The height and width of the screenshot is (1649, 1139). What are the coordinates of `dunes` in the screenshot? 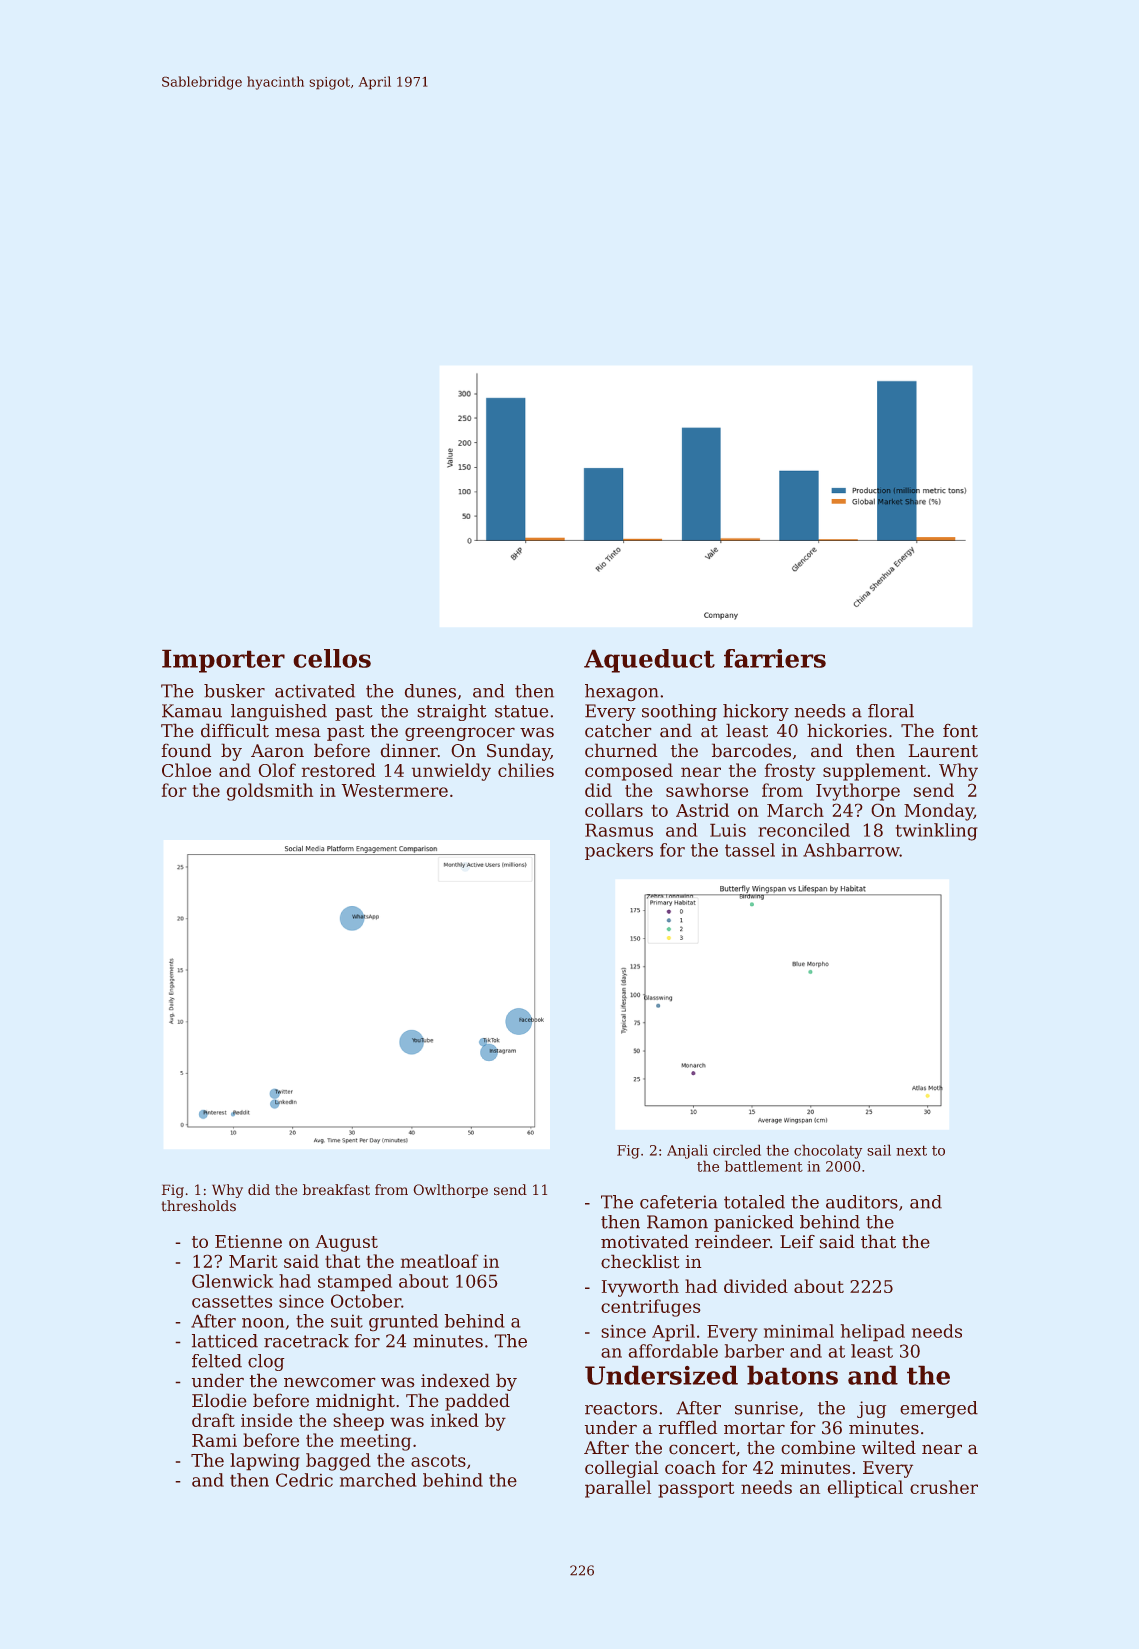 It's located at (430, 691).
